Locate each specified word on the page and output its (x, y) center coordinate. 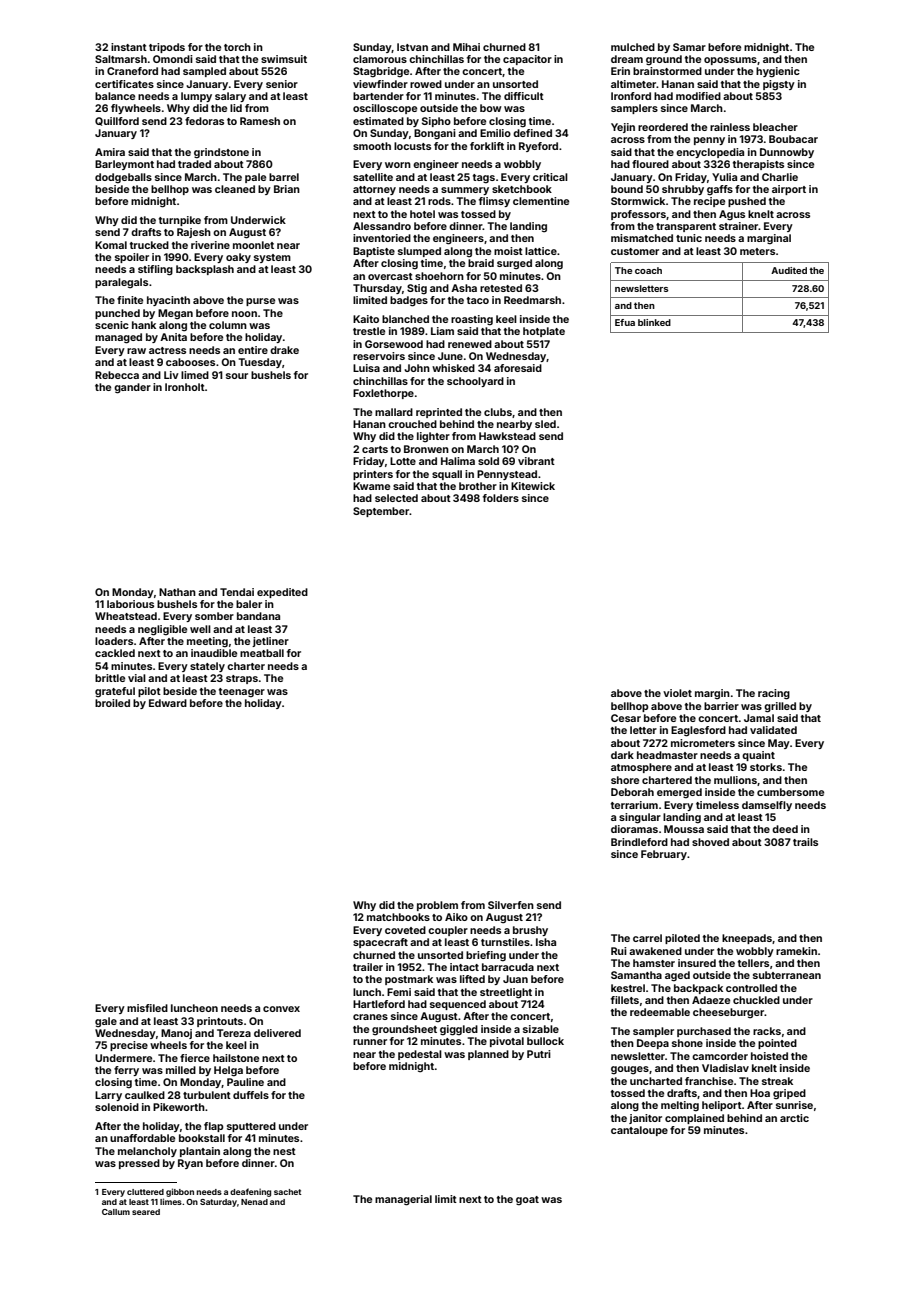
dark (622, 755)
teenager (242, 693)
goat (527, 1201)
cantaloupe (639, 1131)
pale (255, 178)
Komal (111, 245)
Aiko (456, 917)
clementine (541, 201)
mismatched (642, 238)
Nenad (254, 1202)
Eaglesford (698, 731)
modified (698, 96)
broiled (112, 703)
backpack (698, 989)
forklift (487, 146)
